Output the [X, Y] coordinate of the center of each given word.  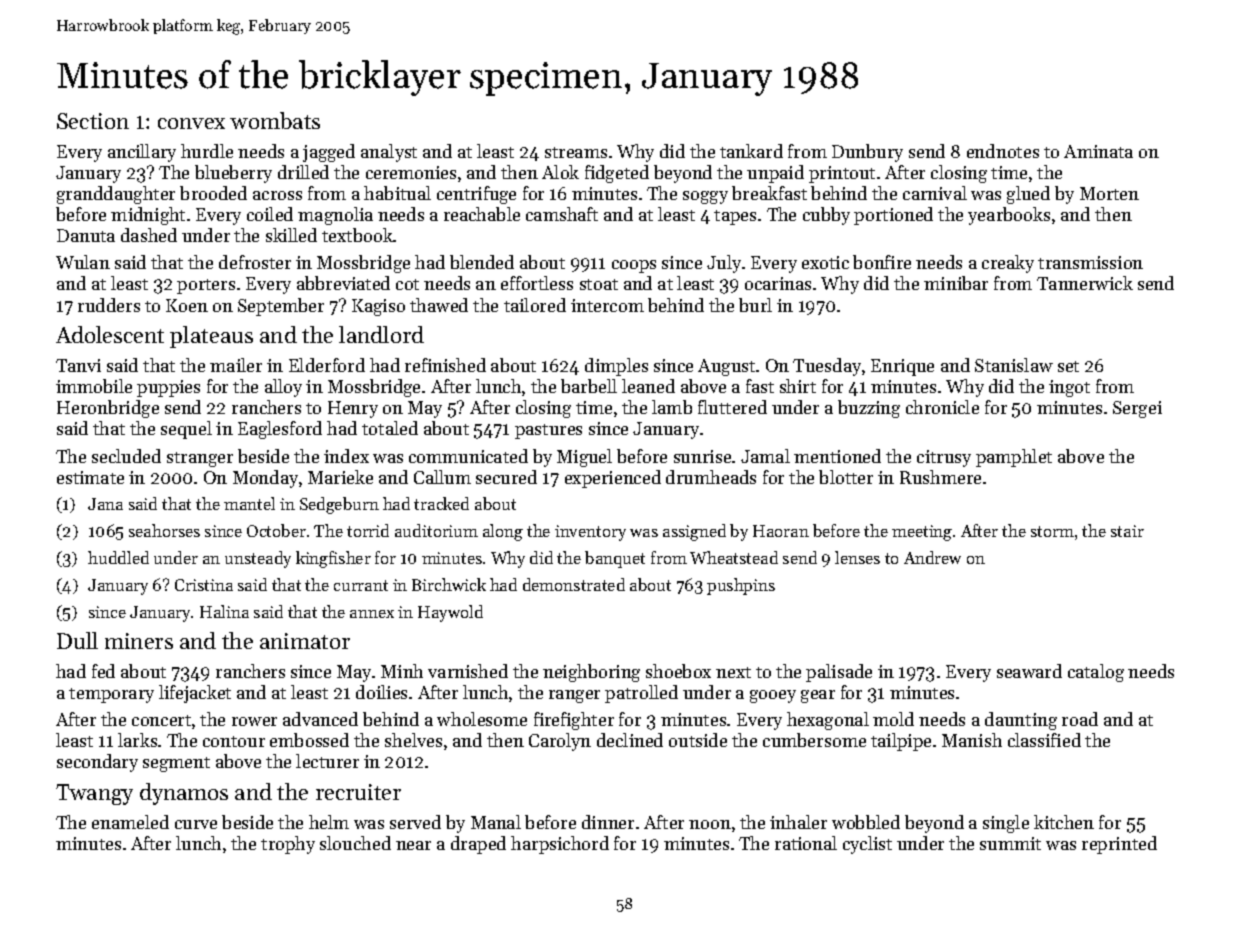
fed [103, 671]
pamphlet [1014, 458]
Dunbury [867, 153]
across [277, 195]
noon [710, 824]
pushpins [741, 586]
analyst [389, 153]
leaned [648, 386]
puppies [168, 388]
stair [1127, 531]
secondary [97, 763]
